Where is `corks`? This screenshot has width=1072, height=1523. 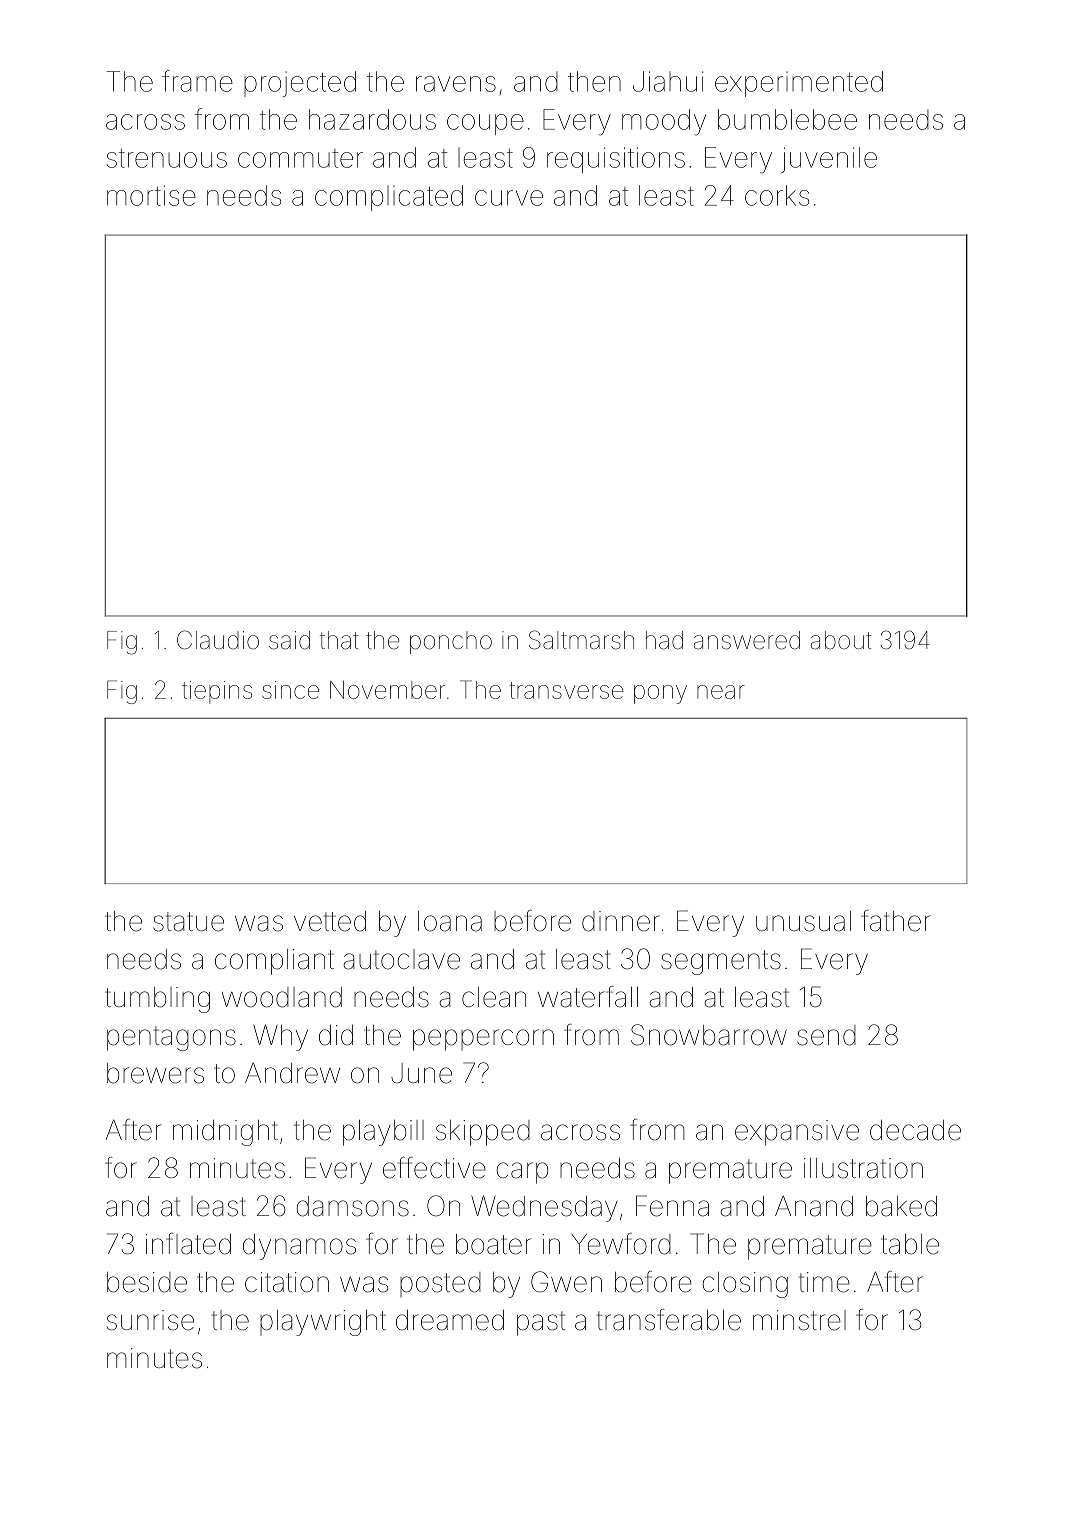
corks is located at coordinates (777, 195).
